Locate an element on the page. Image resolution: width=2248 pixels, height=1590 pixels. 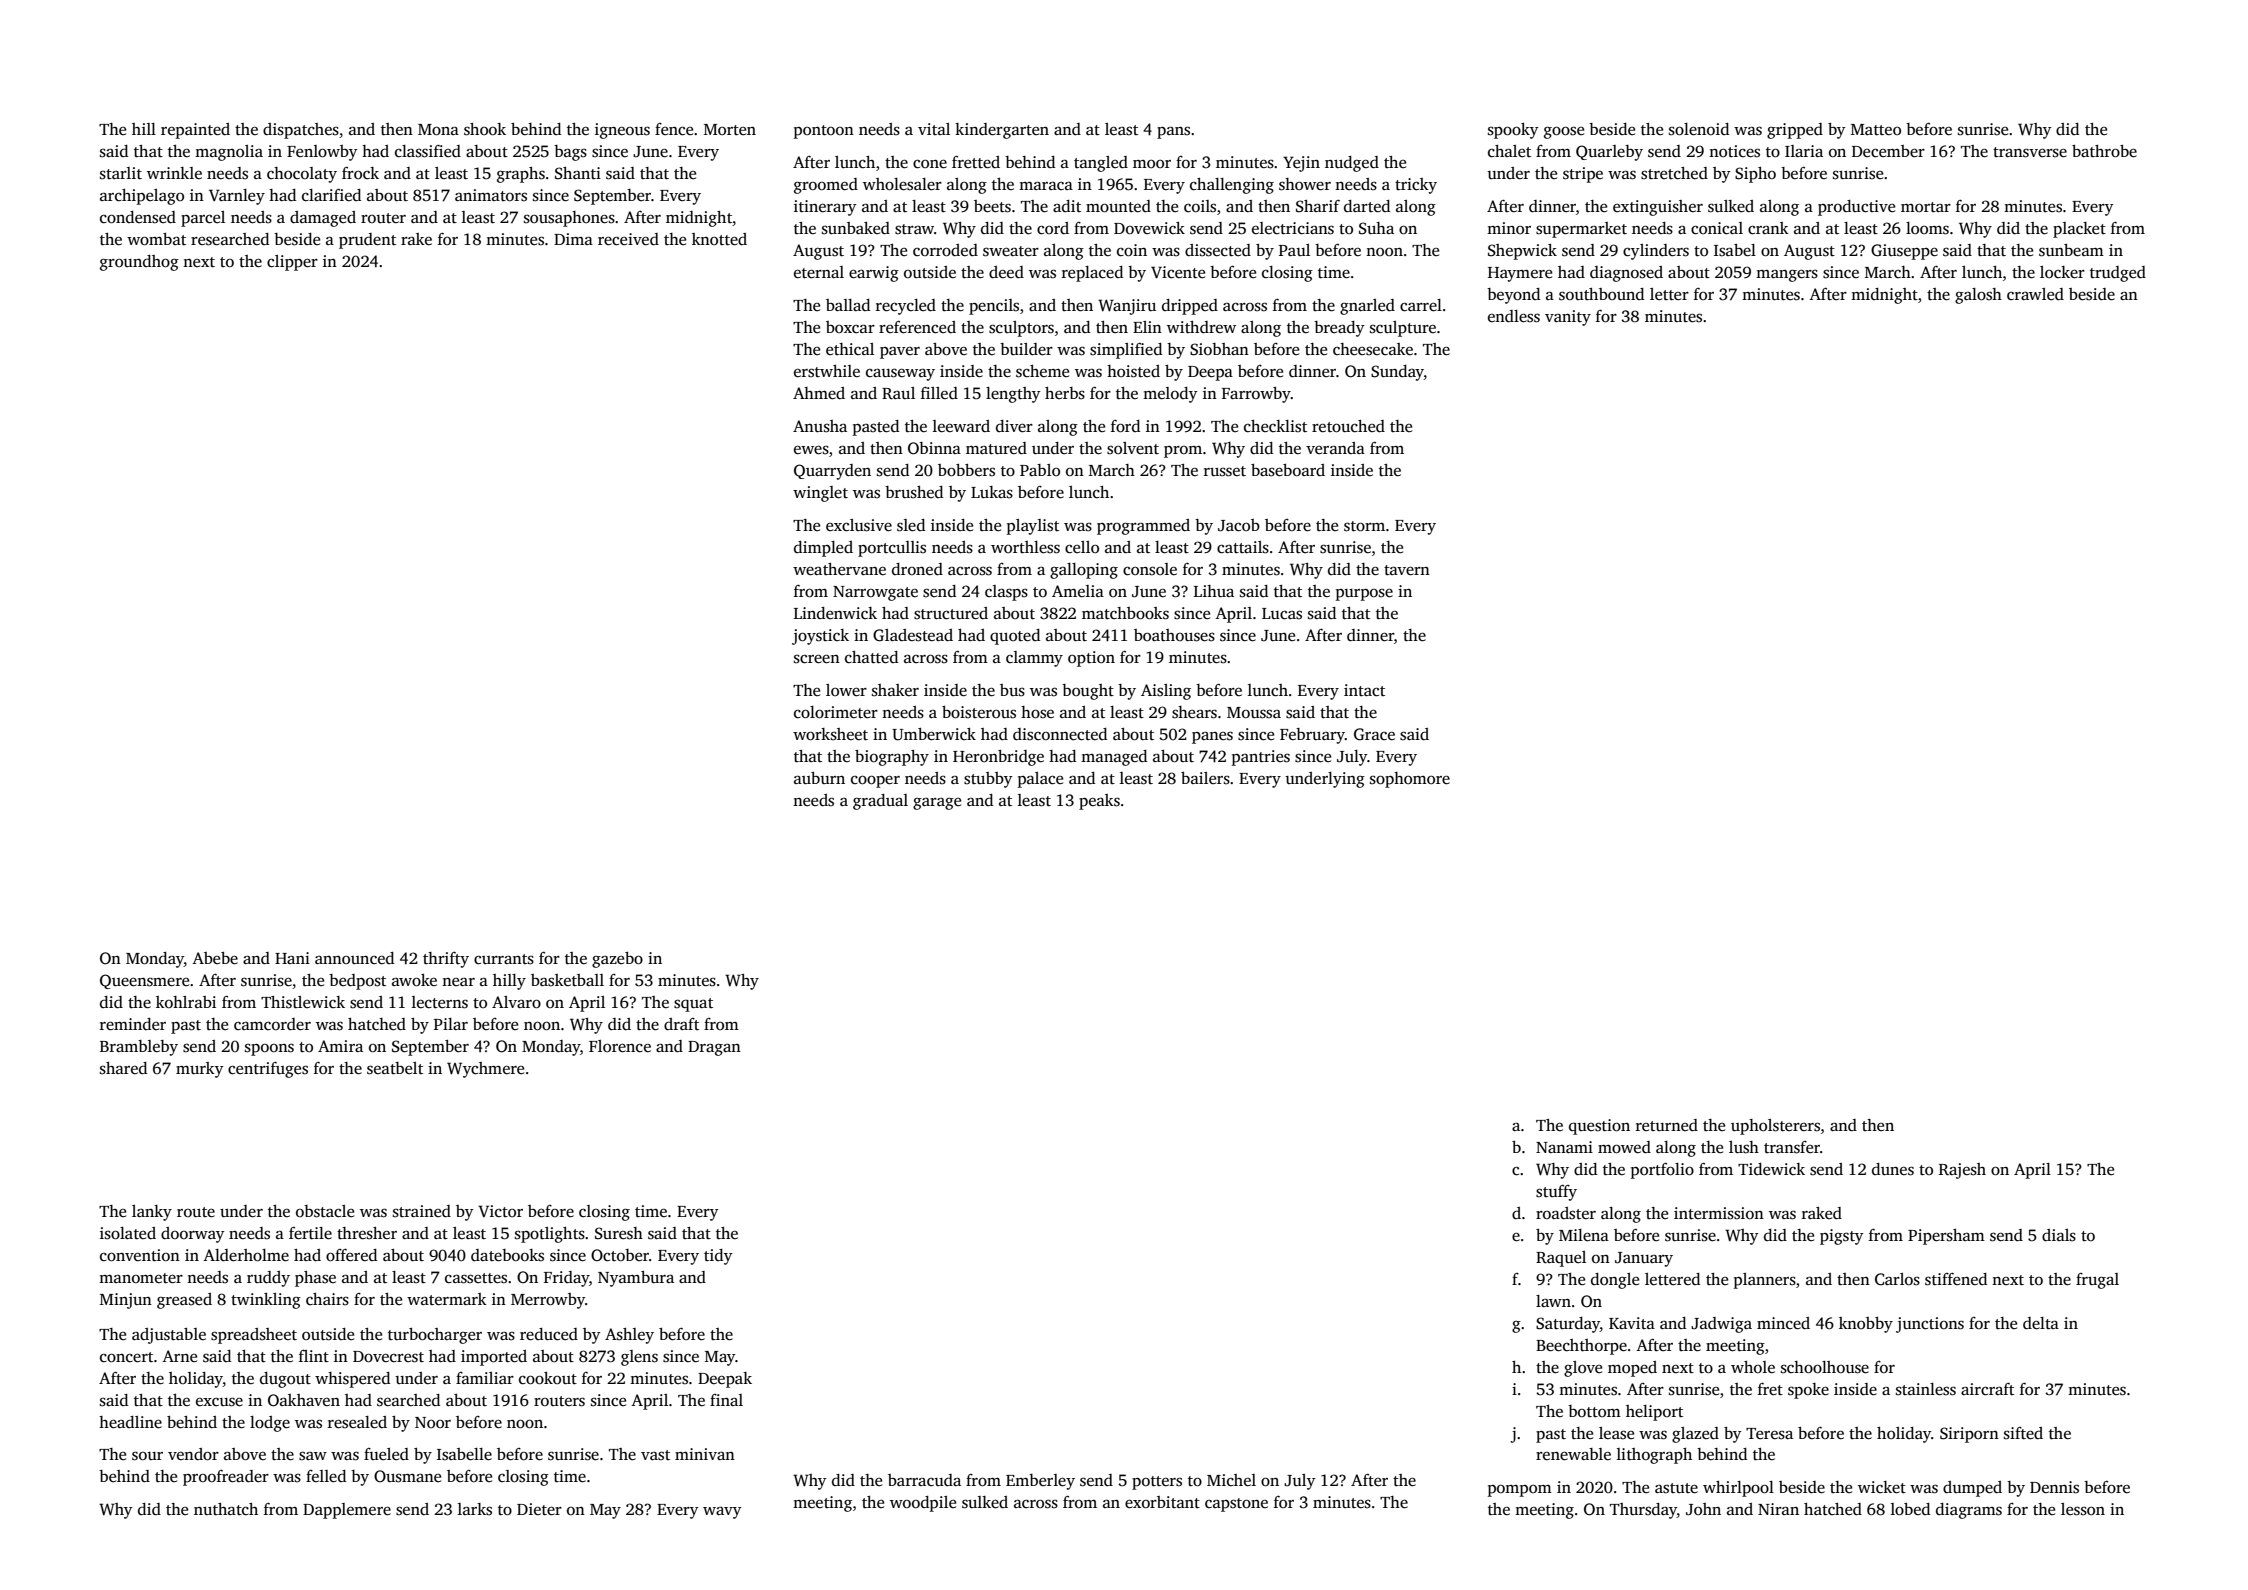
sophomore is located at coordinates (1410, 780).
